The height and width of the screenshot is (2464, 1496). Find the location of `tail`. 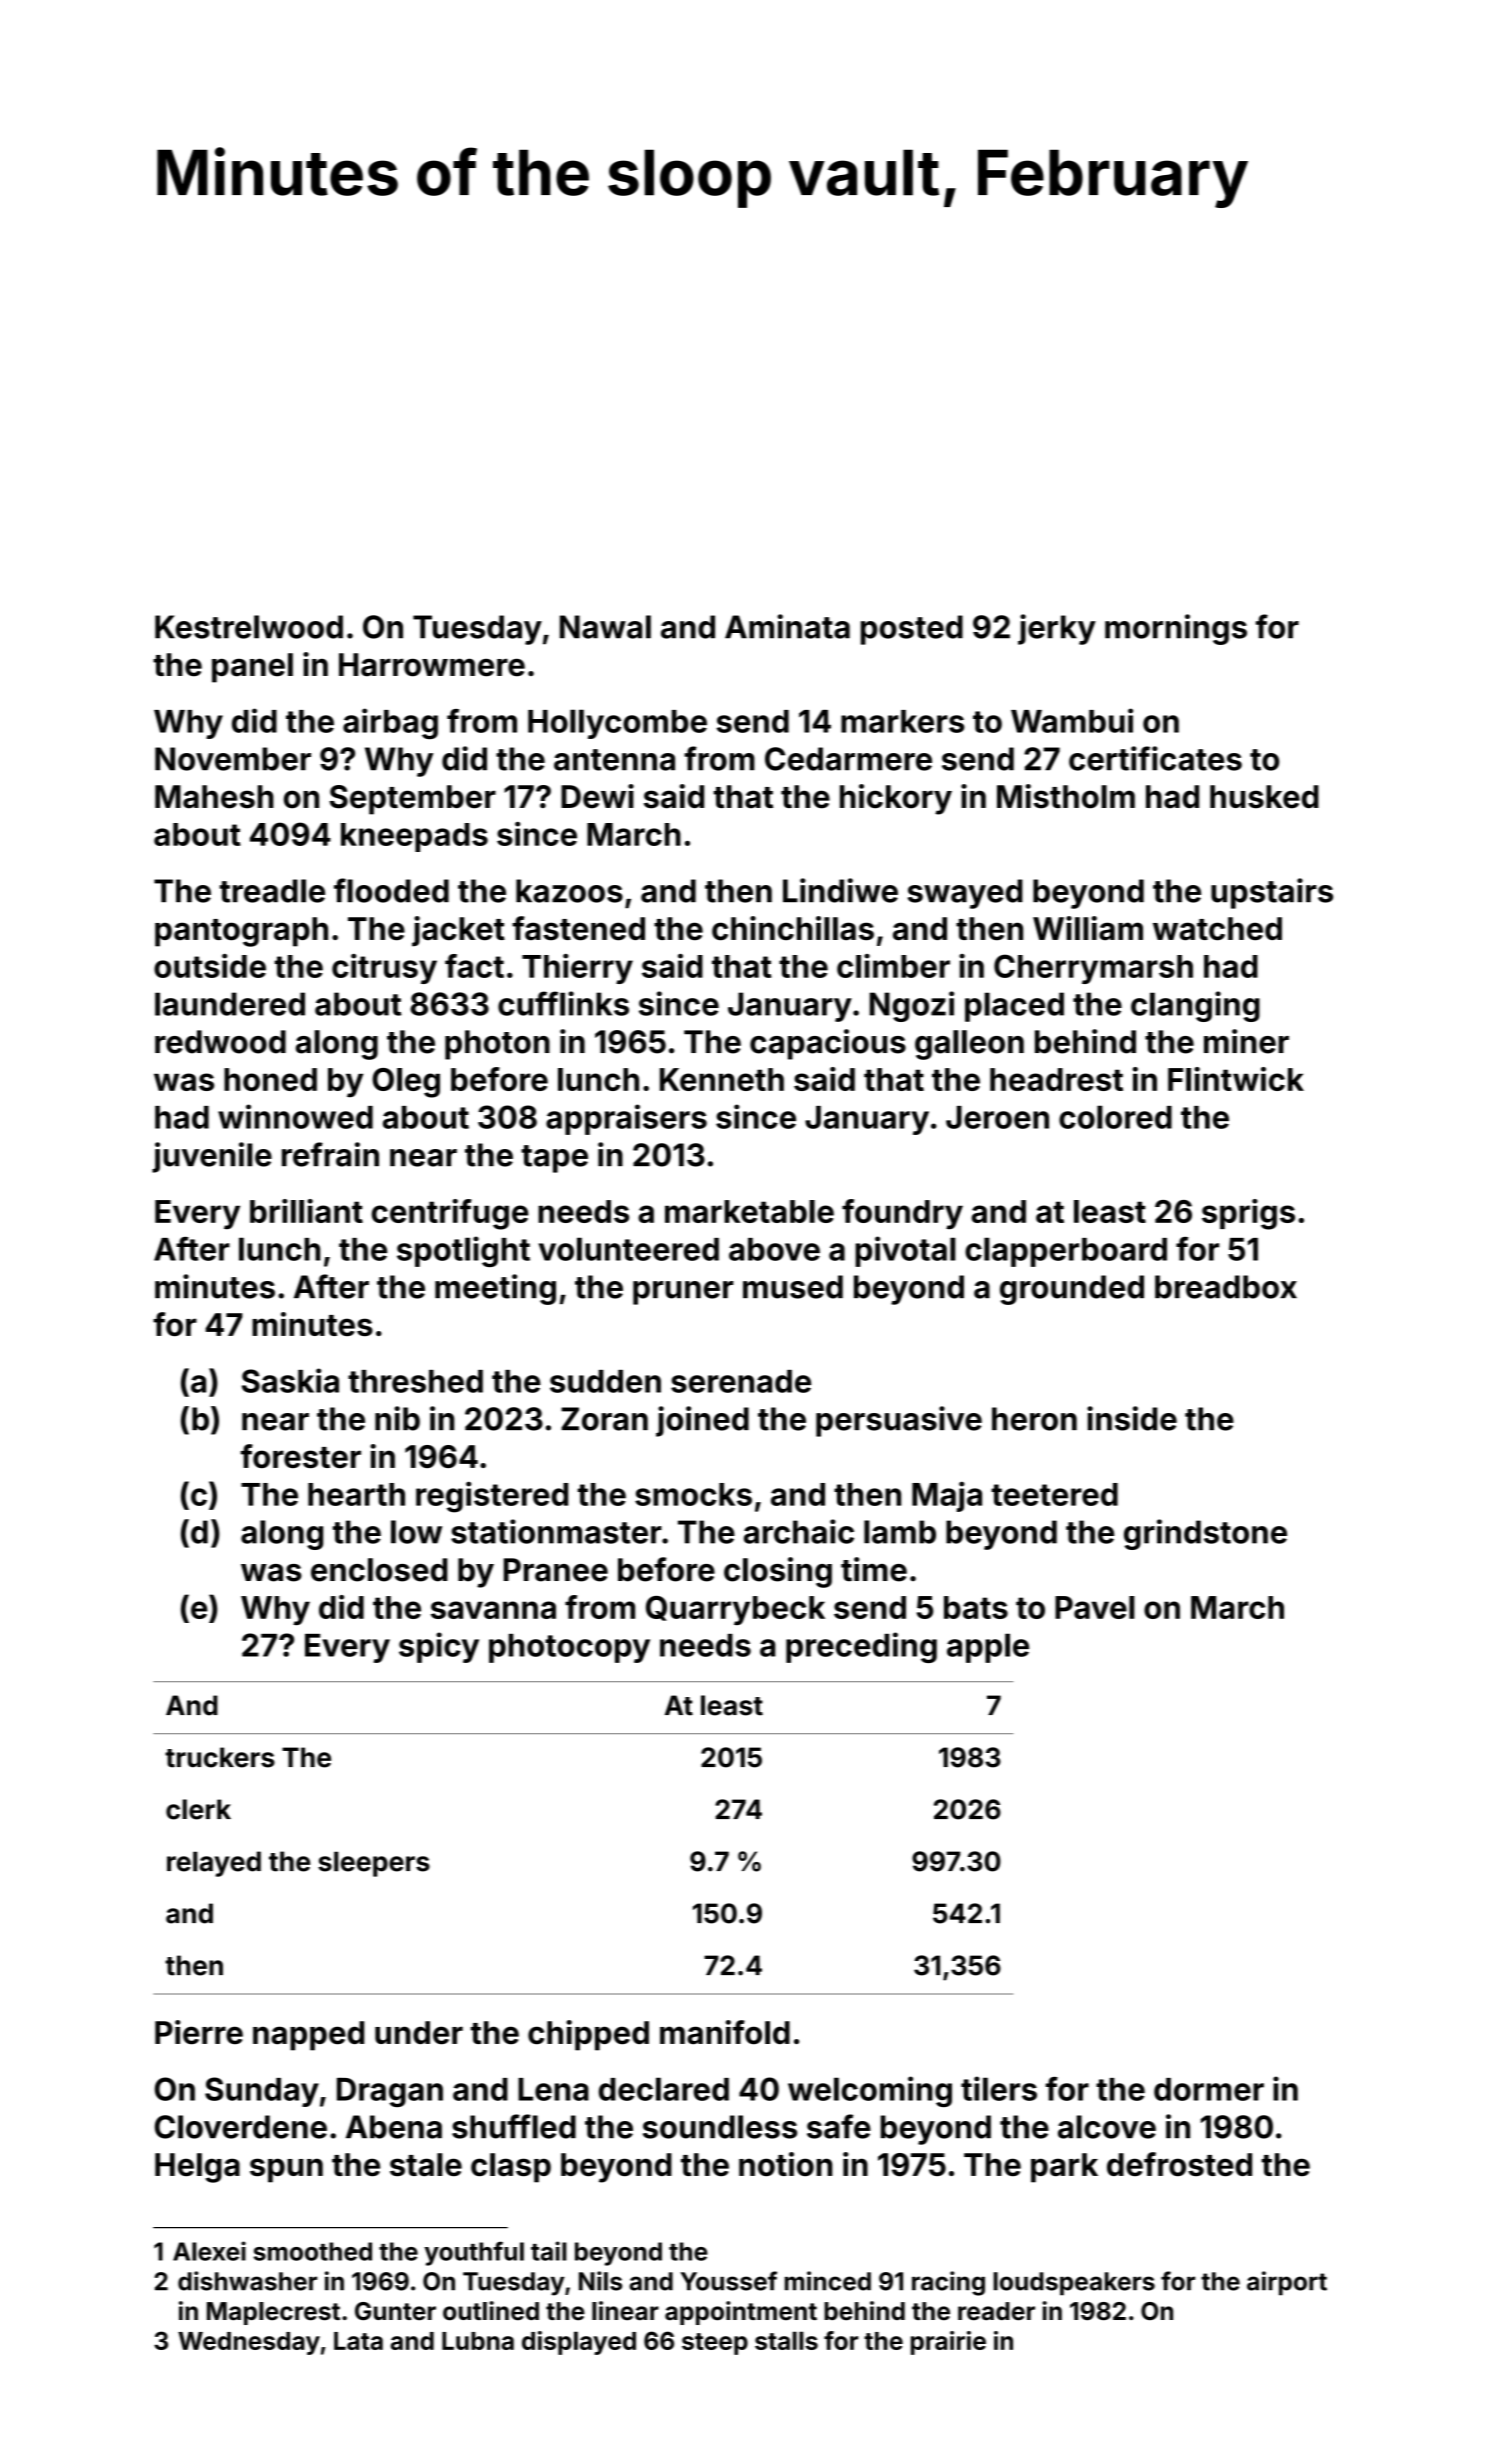

tail is located at coordinates (549, 2251).
